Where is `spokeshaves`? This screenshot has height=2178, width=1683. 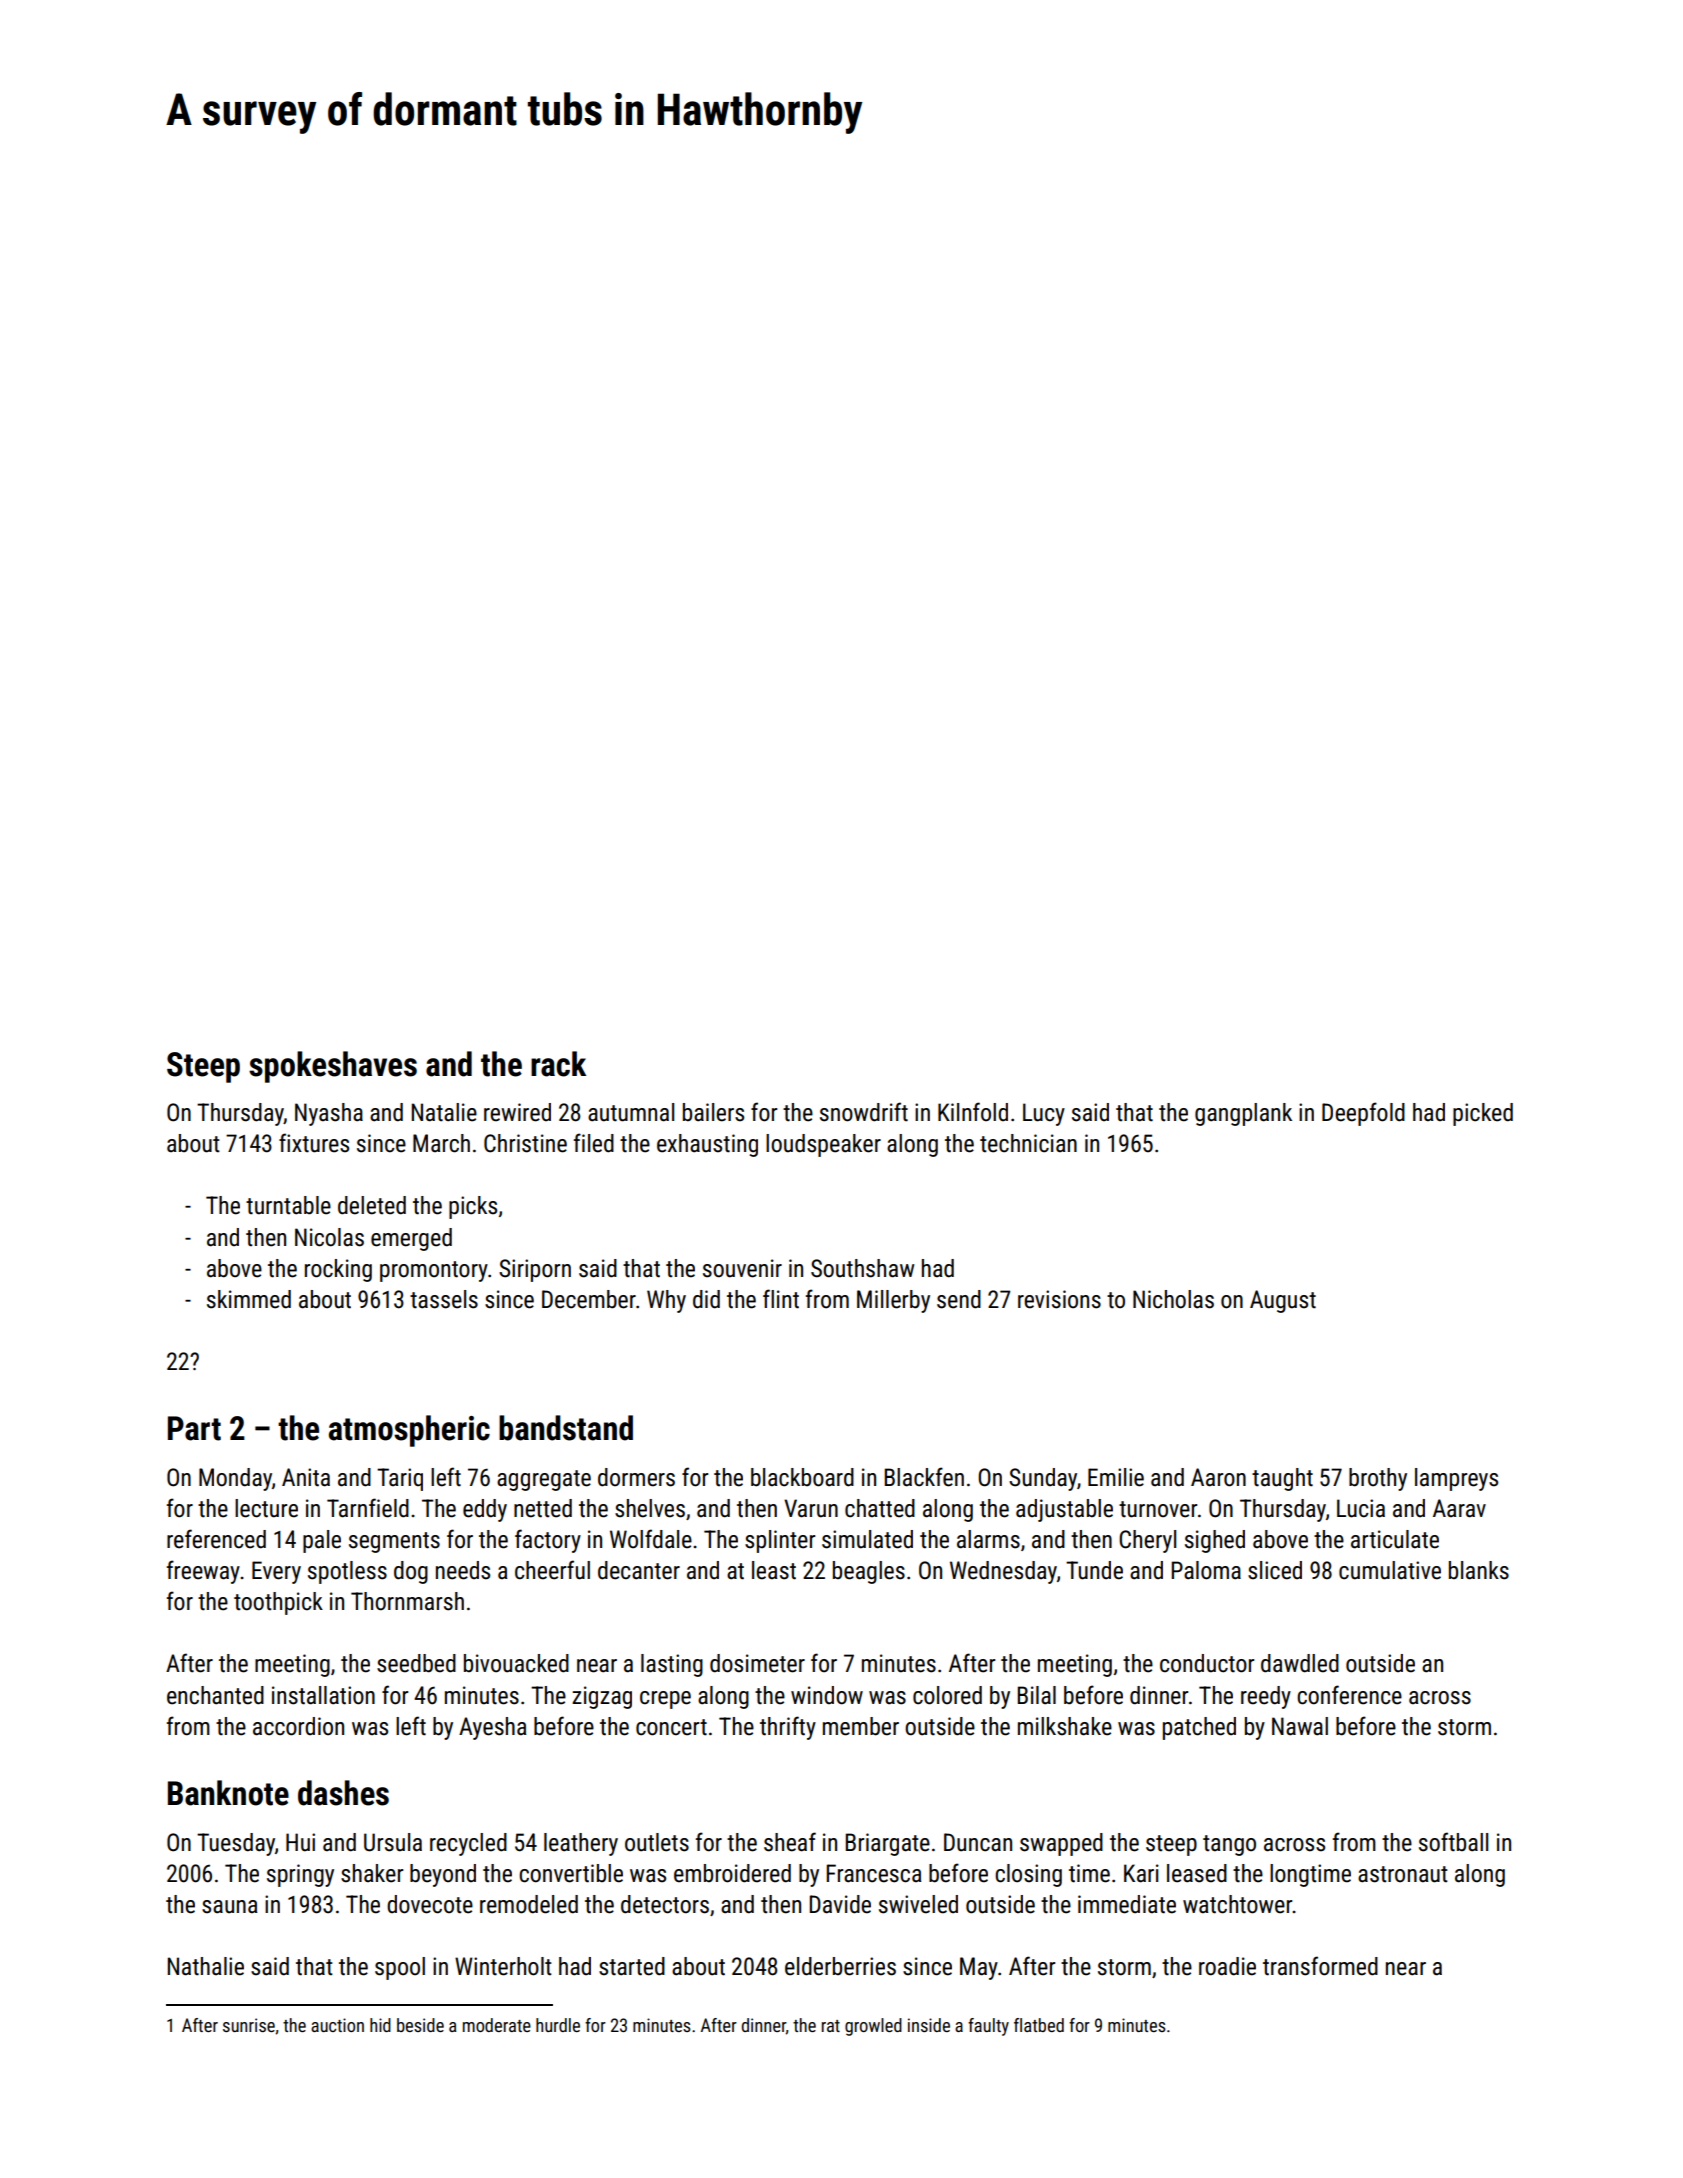 spokeshaves is located at coordinates (333, 1067).
